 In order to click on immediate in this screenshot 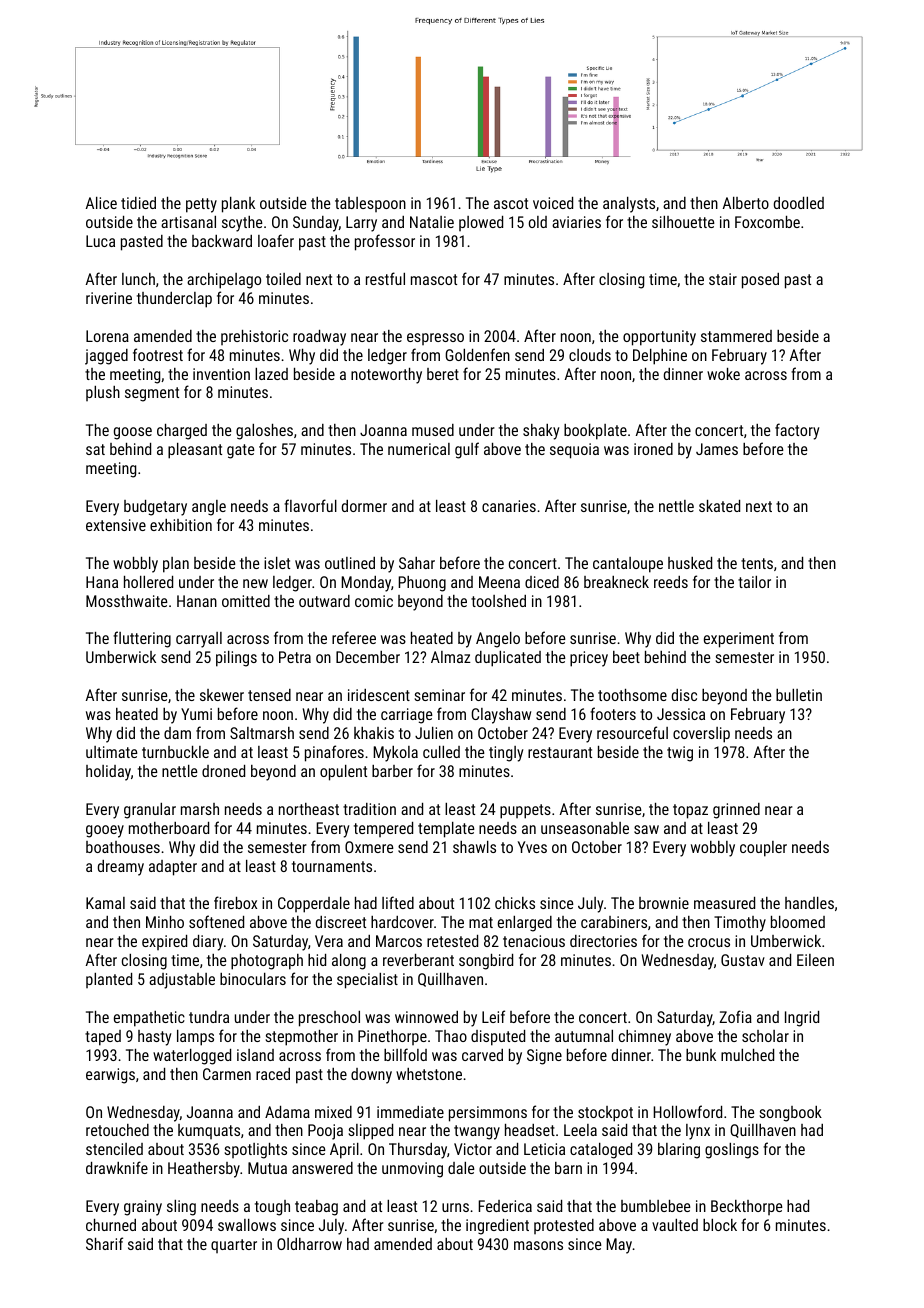, I will do `click(410, 1112)`.
